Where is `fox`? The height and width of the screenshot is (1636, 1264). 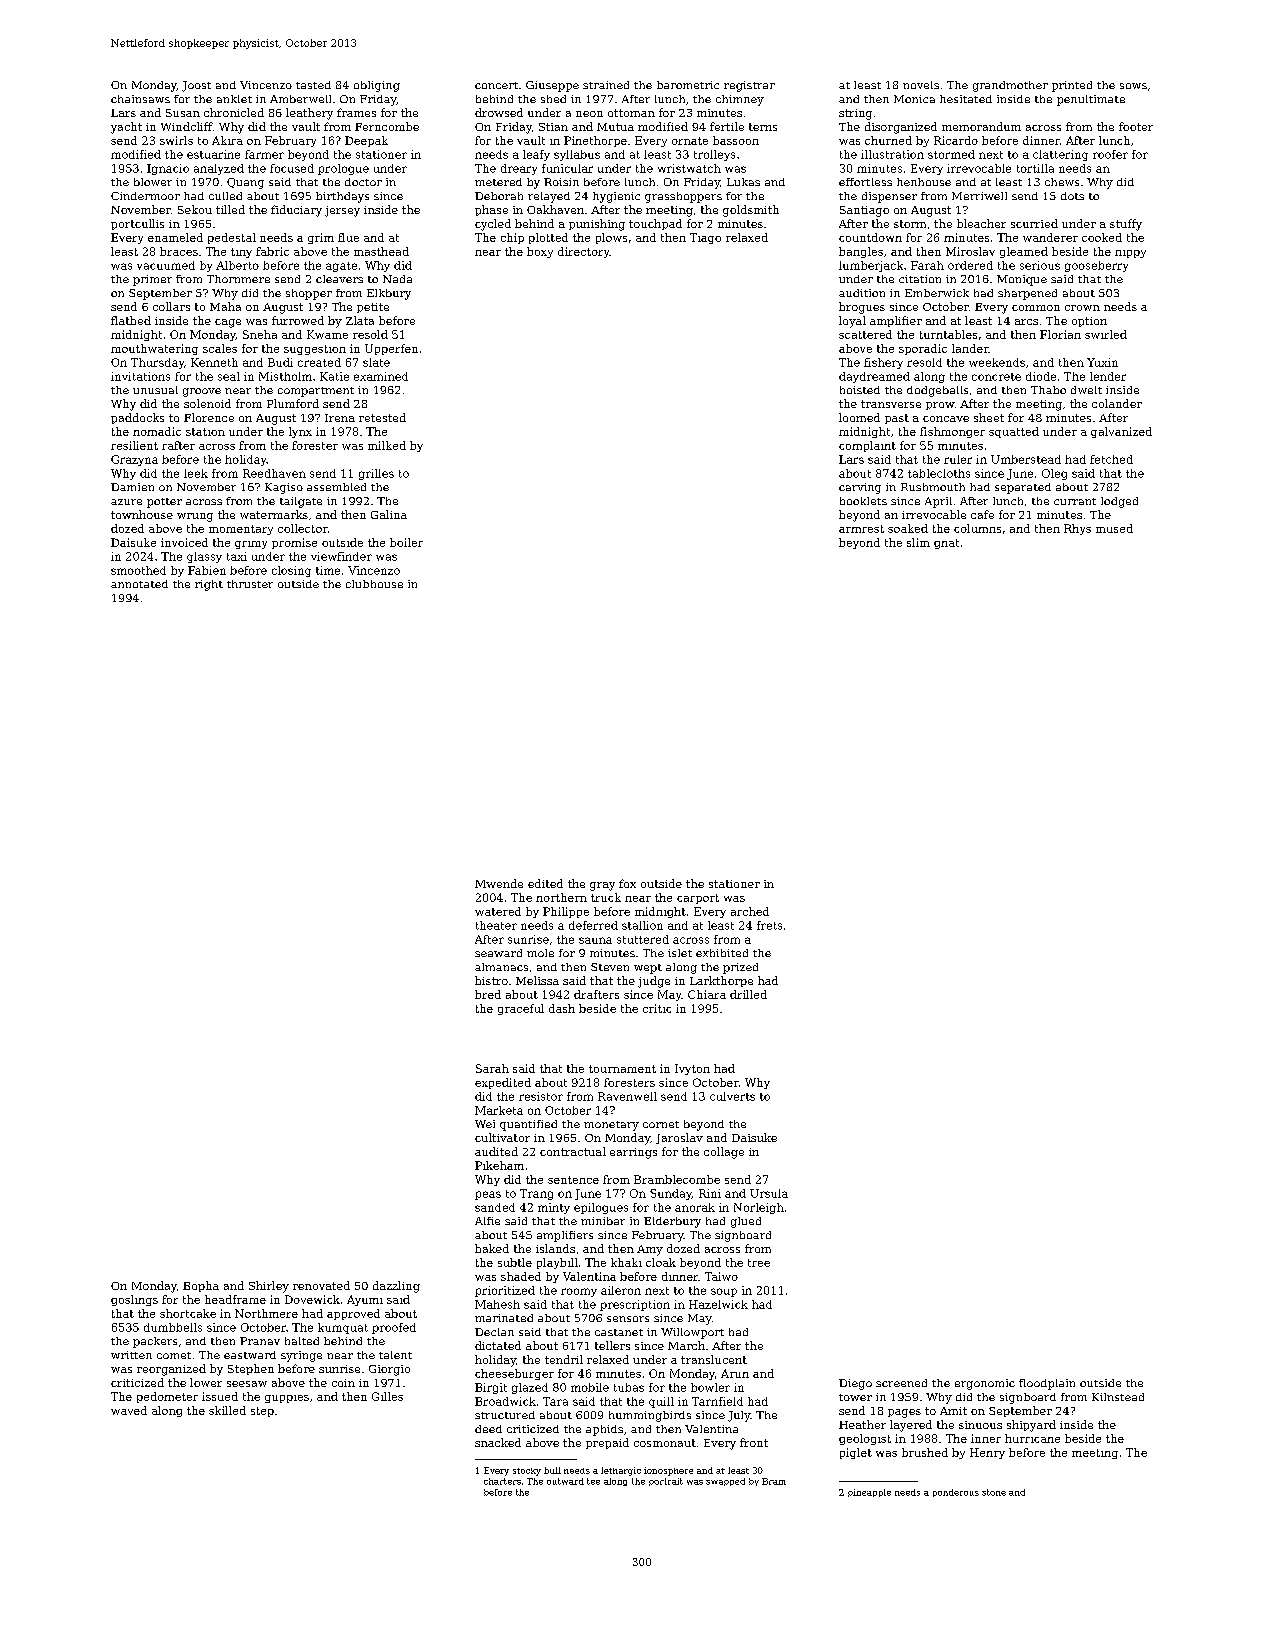 fox is located at coordinates (627, 883).
